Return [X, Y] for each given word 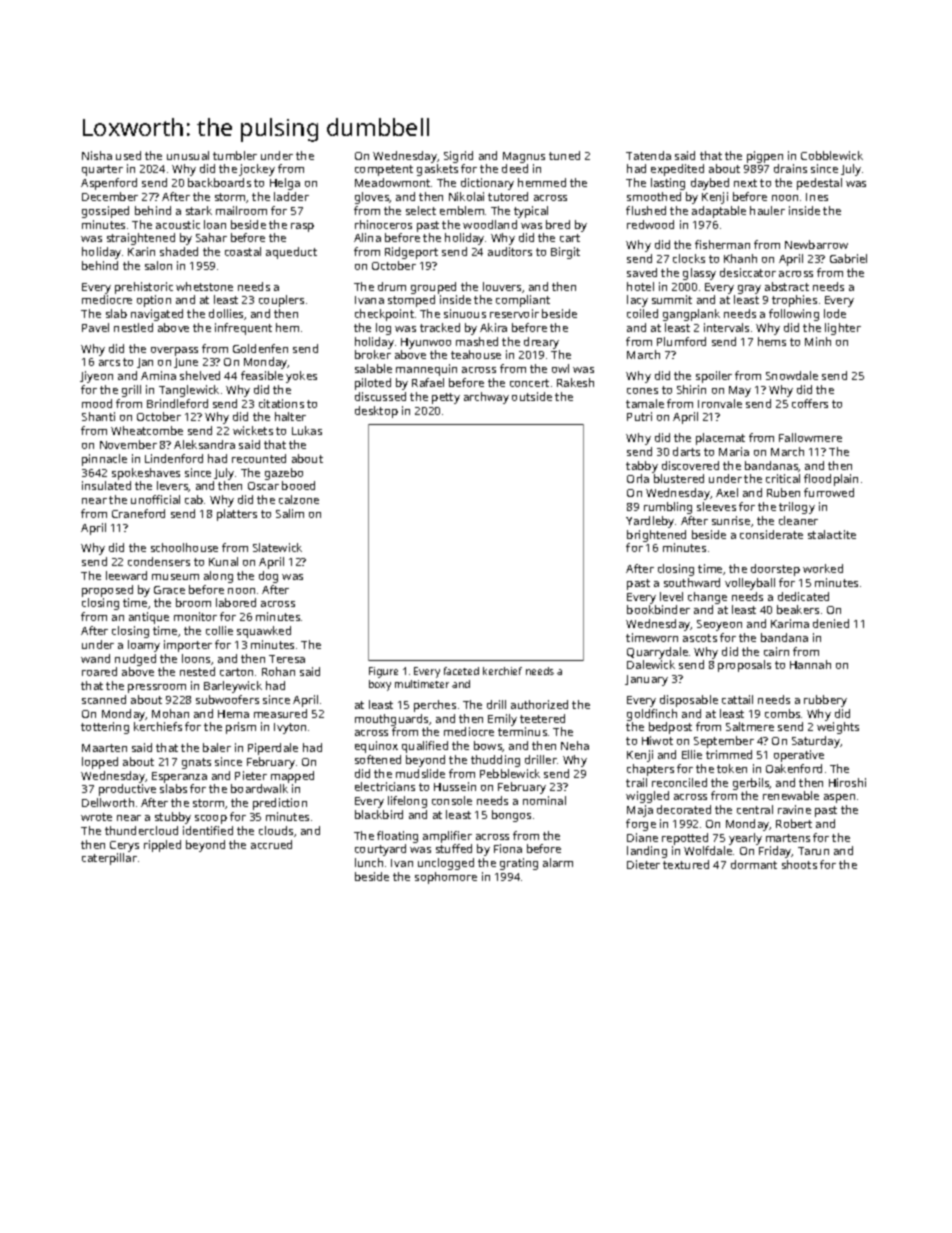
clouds [276, 830]
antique [149, 618]
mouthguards [391, 720]
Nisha [97, 155]
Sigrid [458, 157]
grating [519, 864]
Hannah [810, 664]
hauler [767, 210]
